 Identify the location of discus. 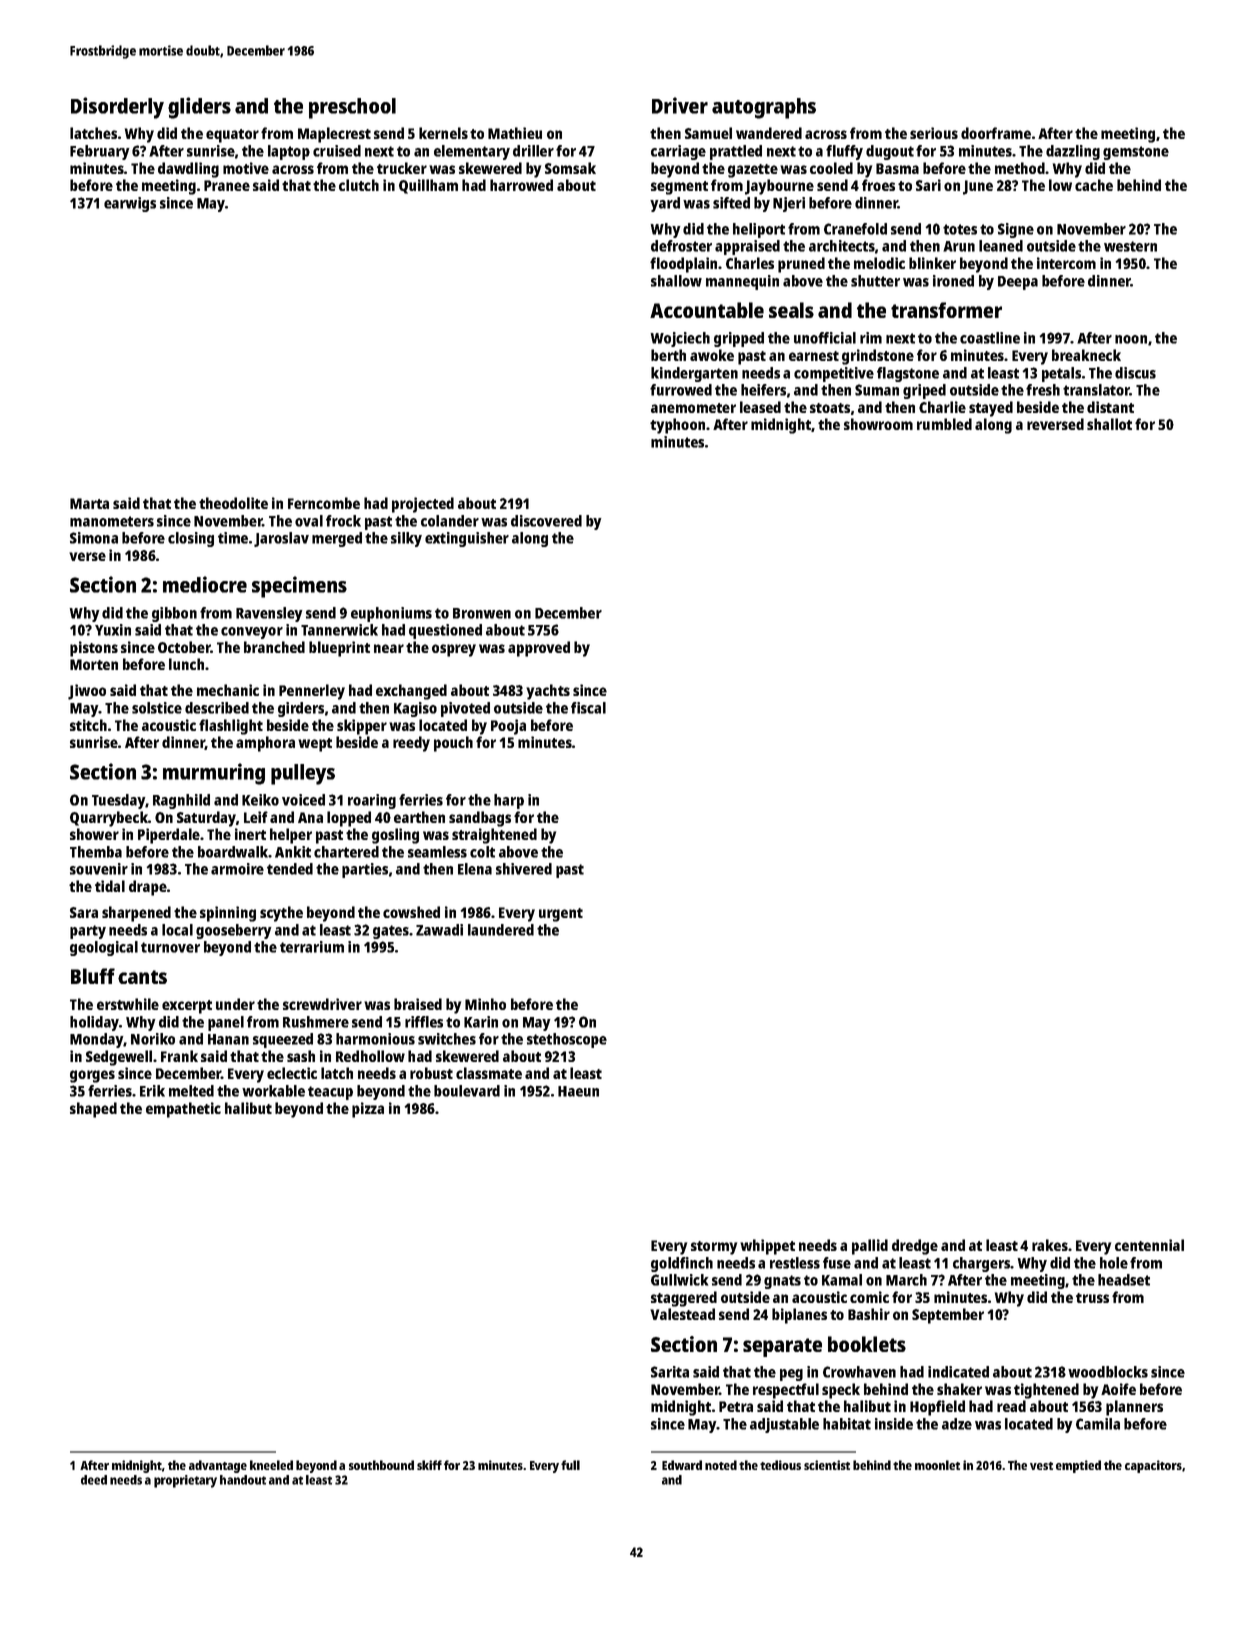
(1135, 373).
